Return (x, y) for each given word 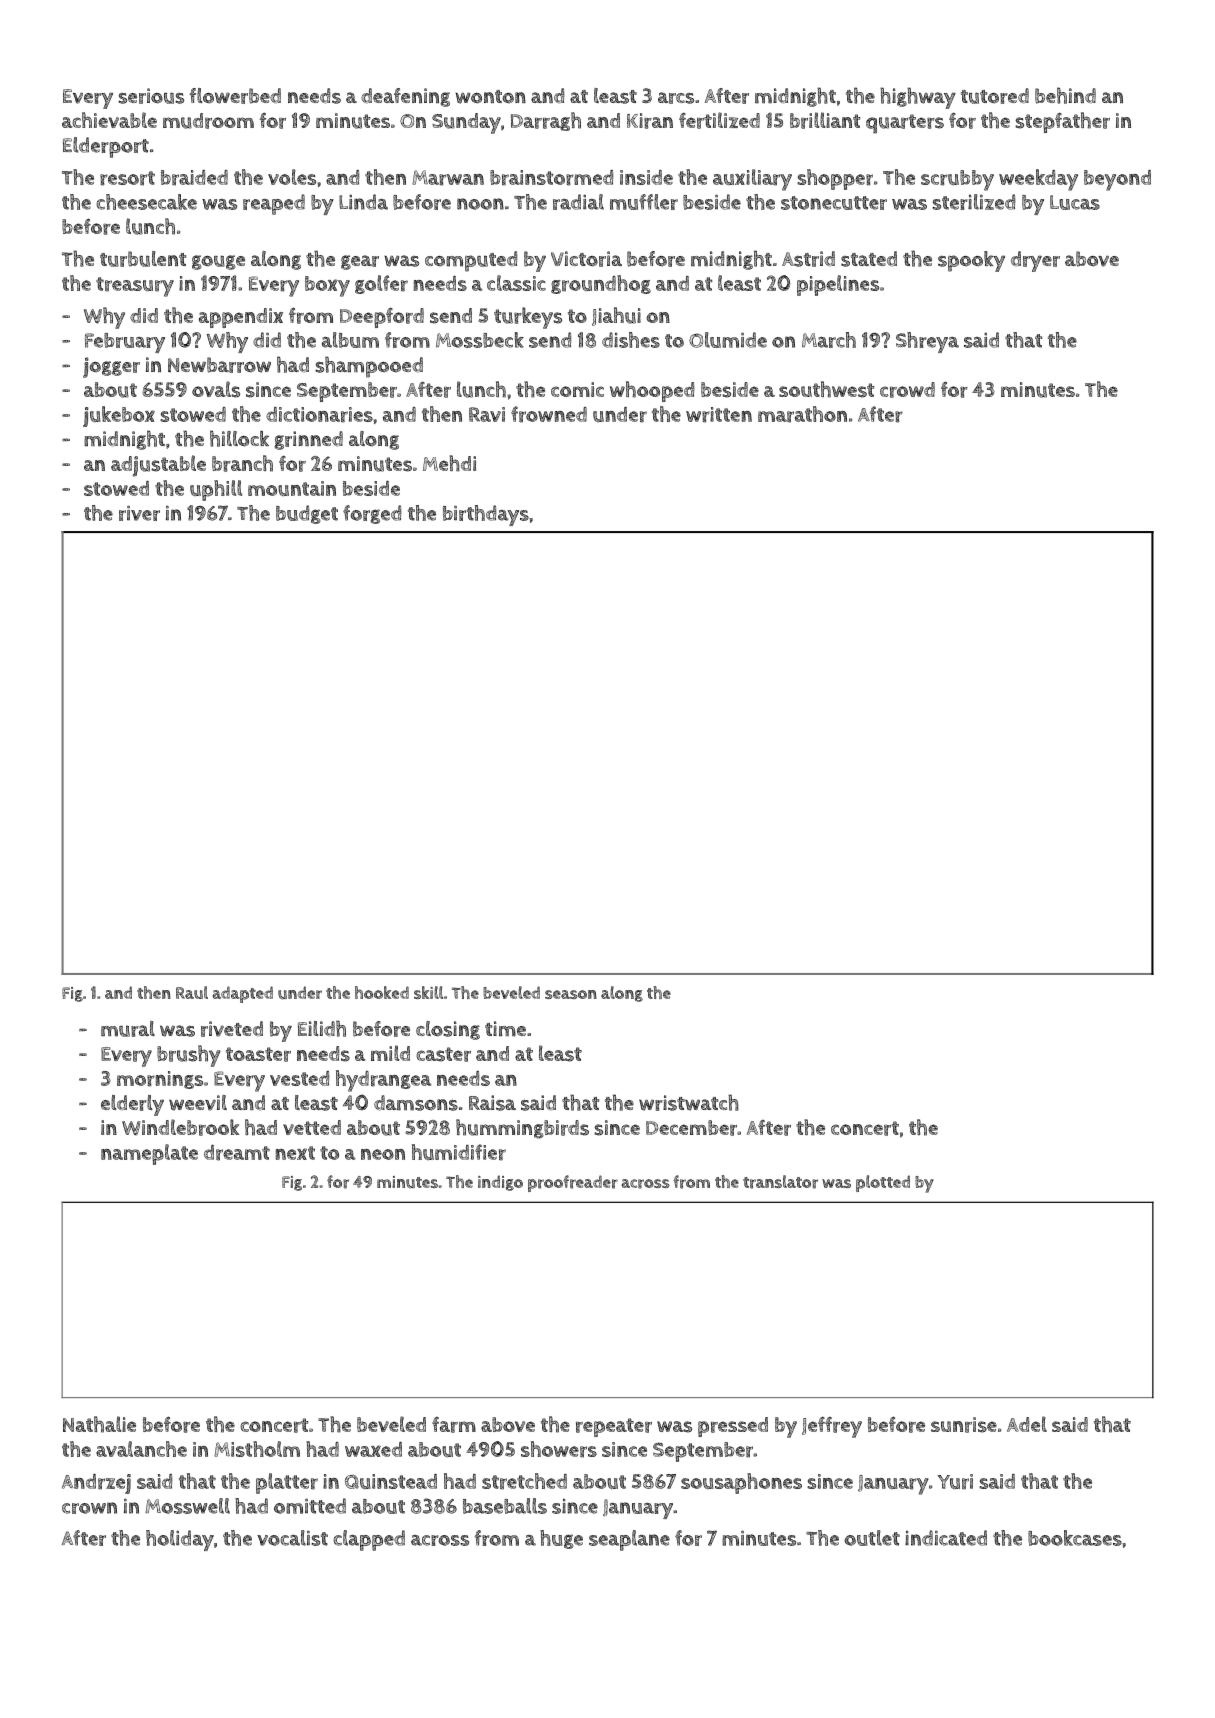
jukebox (119, 416)
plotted (883, 1183)
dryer (1035, 261)
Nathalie (99, 1424)
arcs (676, 98)
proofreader (573, 1183)
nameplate (149, 1154)
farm (454, 1425)
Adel (1027, 1424)
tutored (995, 96)
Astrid (808, 259)
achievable (109, 120)
